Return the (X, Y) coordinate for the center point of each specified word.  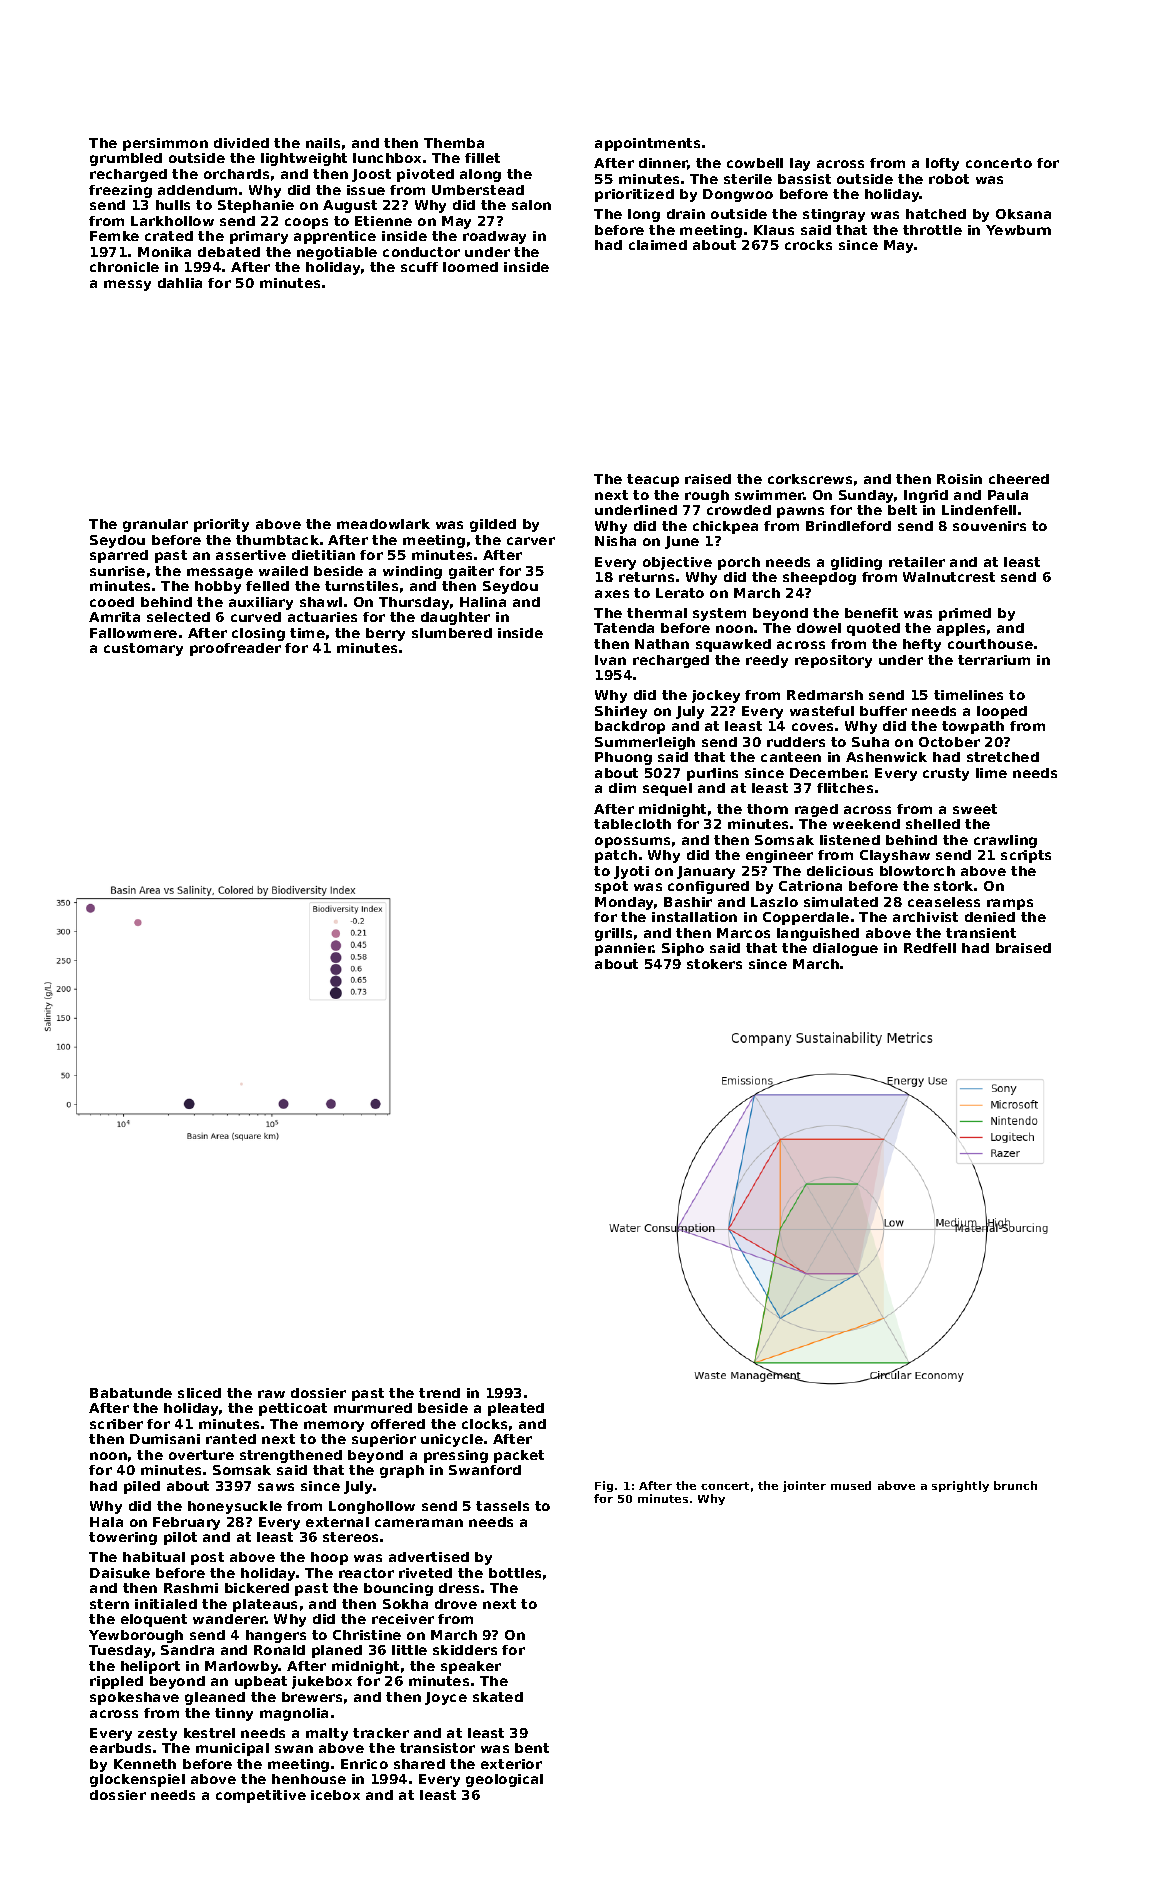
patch (616, 856)
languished (818, 934)
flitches (845, 788)
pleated (516, 1409)
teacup (653, 480)
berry (385, 634)
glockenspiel (137, 1780)
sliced (199, 1393)
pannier (624, 949)
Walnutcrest (949, 577)
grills (613, 934)
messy (127, 285)
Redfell (930, 948)
